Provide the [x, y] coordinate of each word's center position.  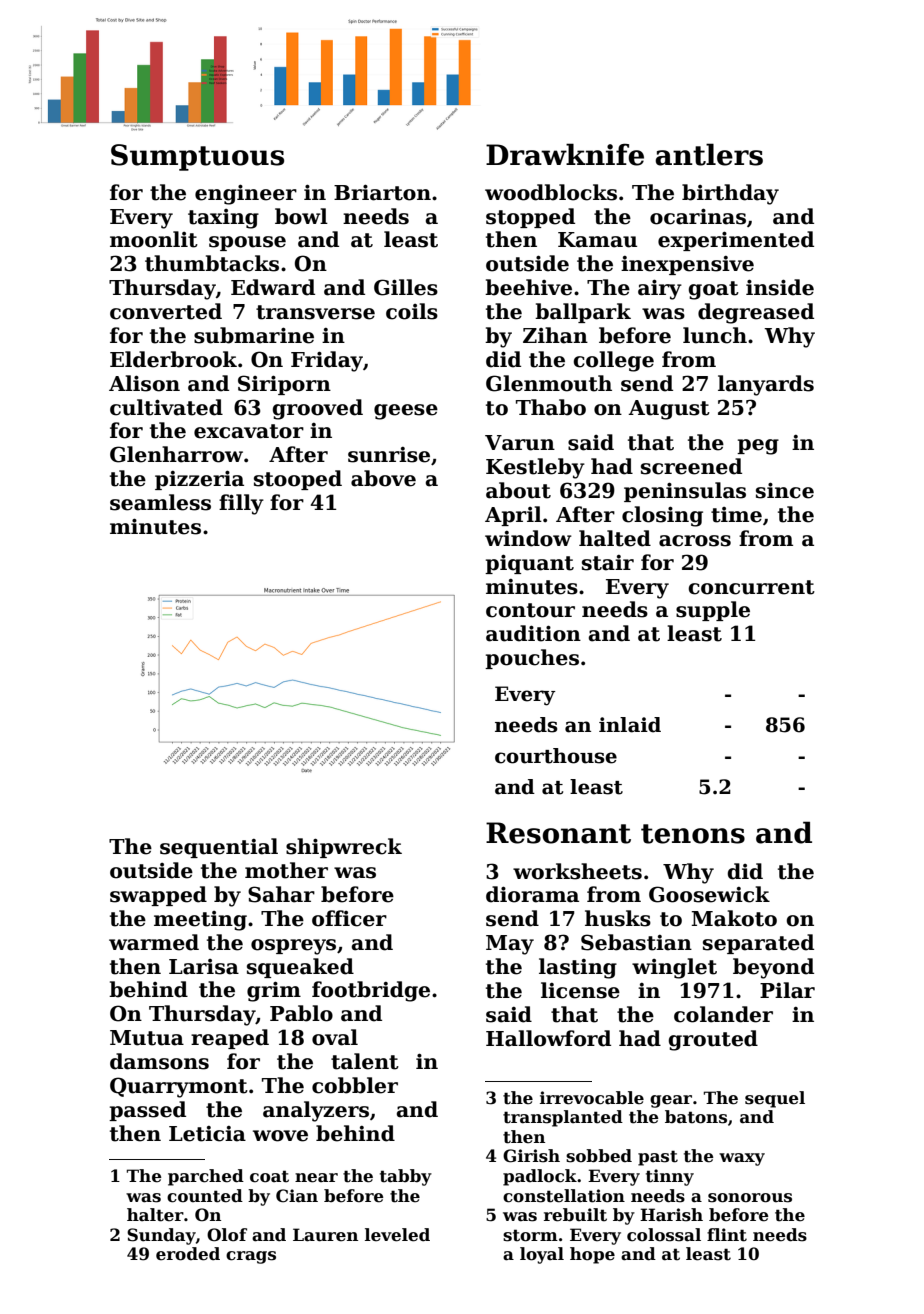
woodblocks [551, 192]
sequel [775, 1099]
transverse [315, 312]
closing [662, 516]
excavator [249, 431]
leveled [397, 1235]
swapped [158, 896]
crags [251, 1257]
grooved [317, 409]
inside [780, 287]
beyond [773, 968]
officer [349, 918]
